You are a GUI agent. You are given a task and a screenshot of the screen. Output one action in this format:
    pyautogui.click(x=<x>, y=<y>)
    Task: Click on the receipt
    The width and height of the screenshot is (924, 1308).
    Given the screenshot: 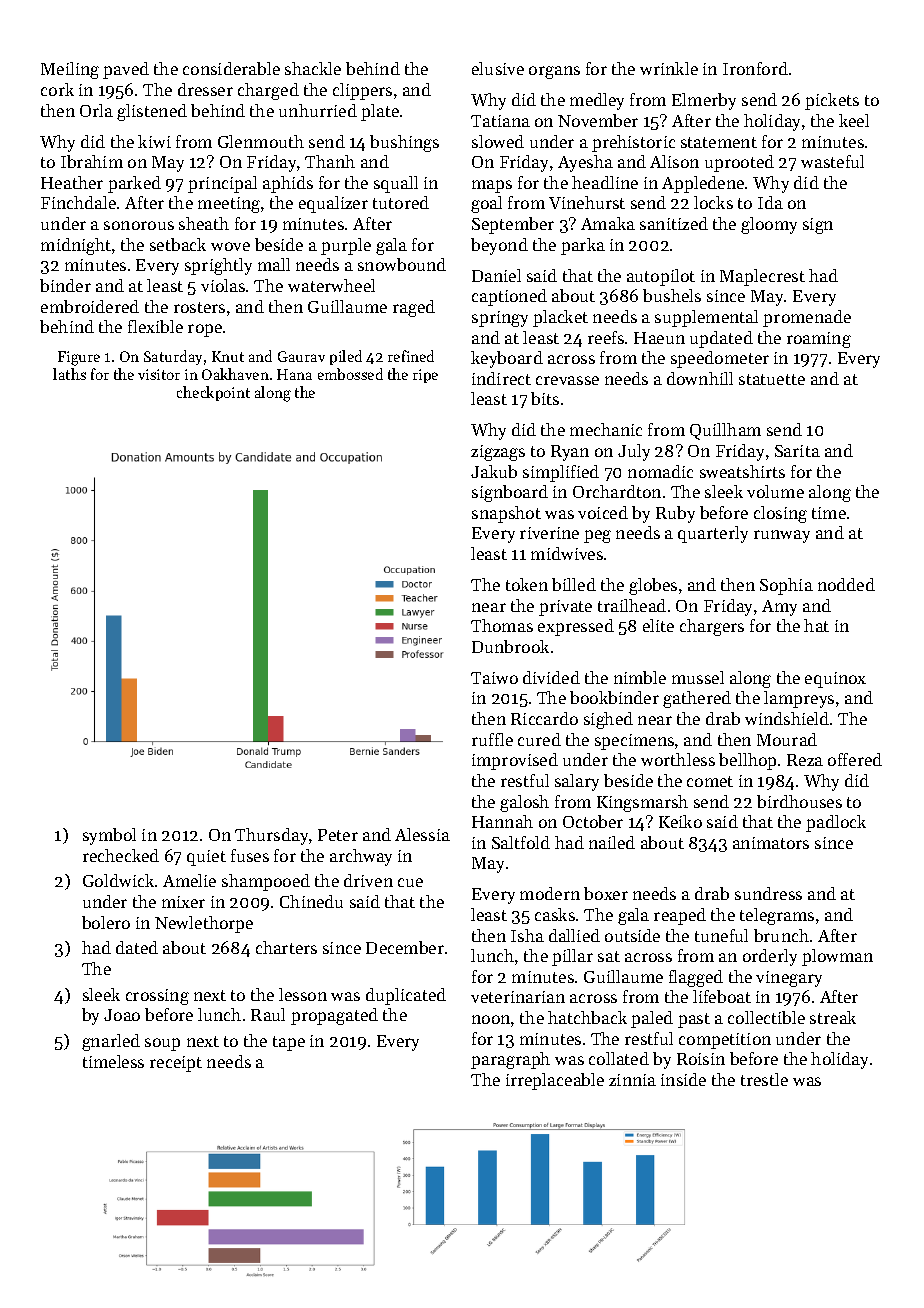 What is the action you would take?
    pyautogui.click(x=176, y=1064)
